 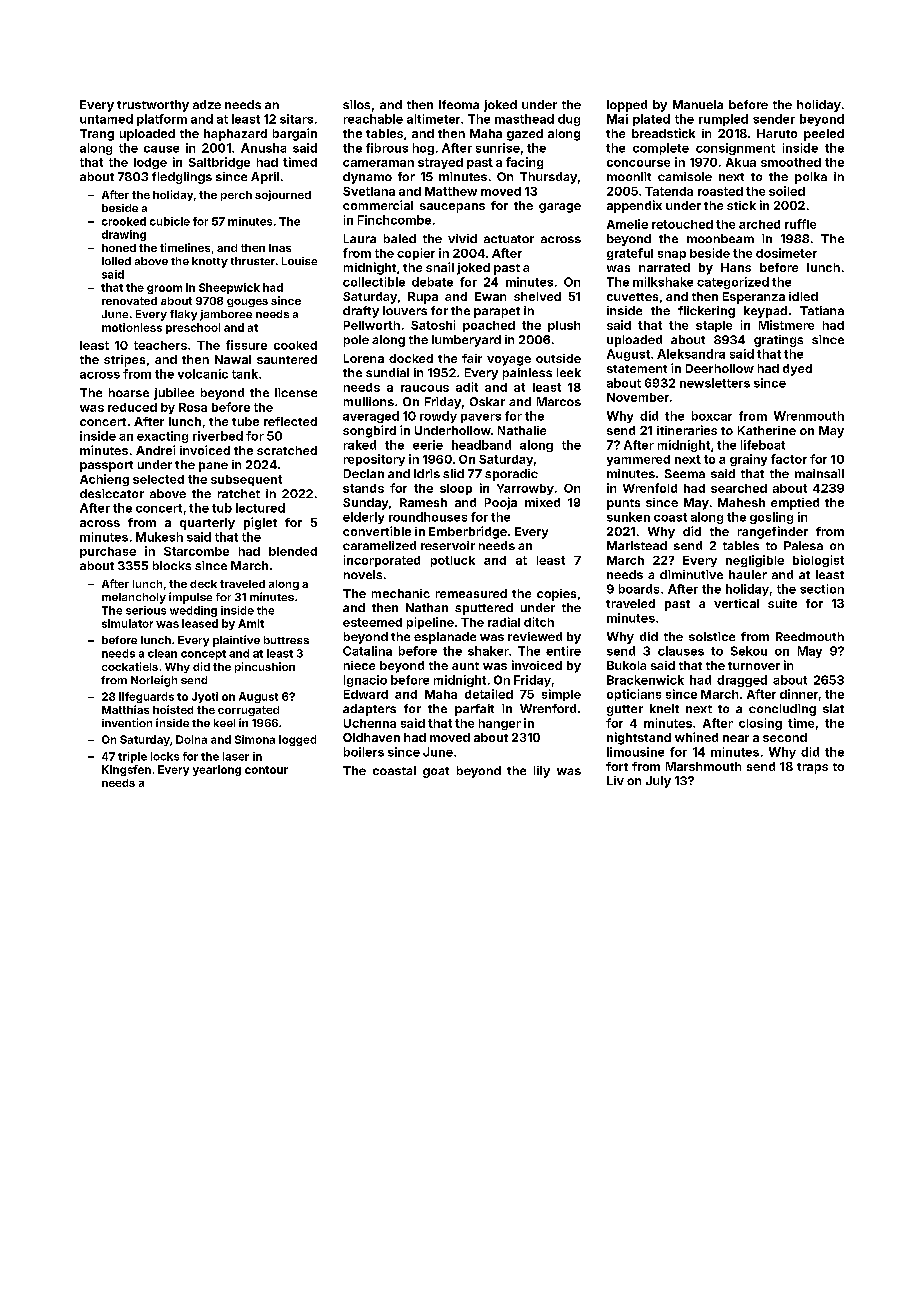 What do you see at coordinates (155, 450) in the page?
I see `Andrei` at bounding box center [155, 450].
